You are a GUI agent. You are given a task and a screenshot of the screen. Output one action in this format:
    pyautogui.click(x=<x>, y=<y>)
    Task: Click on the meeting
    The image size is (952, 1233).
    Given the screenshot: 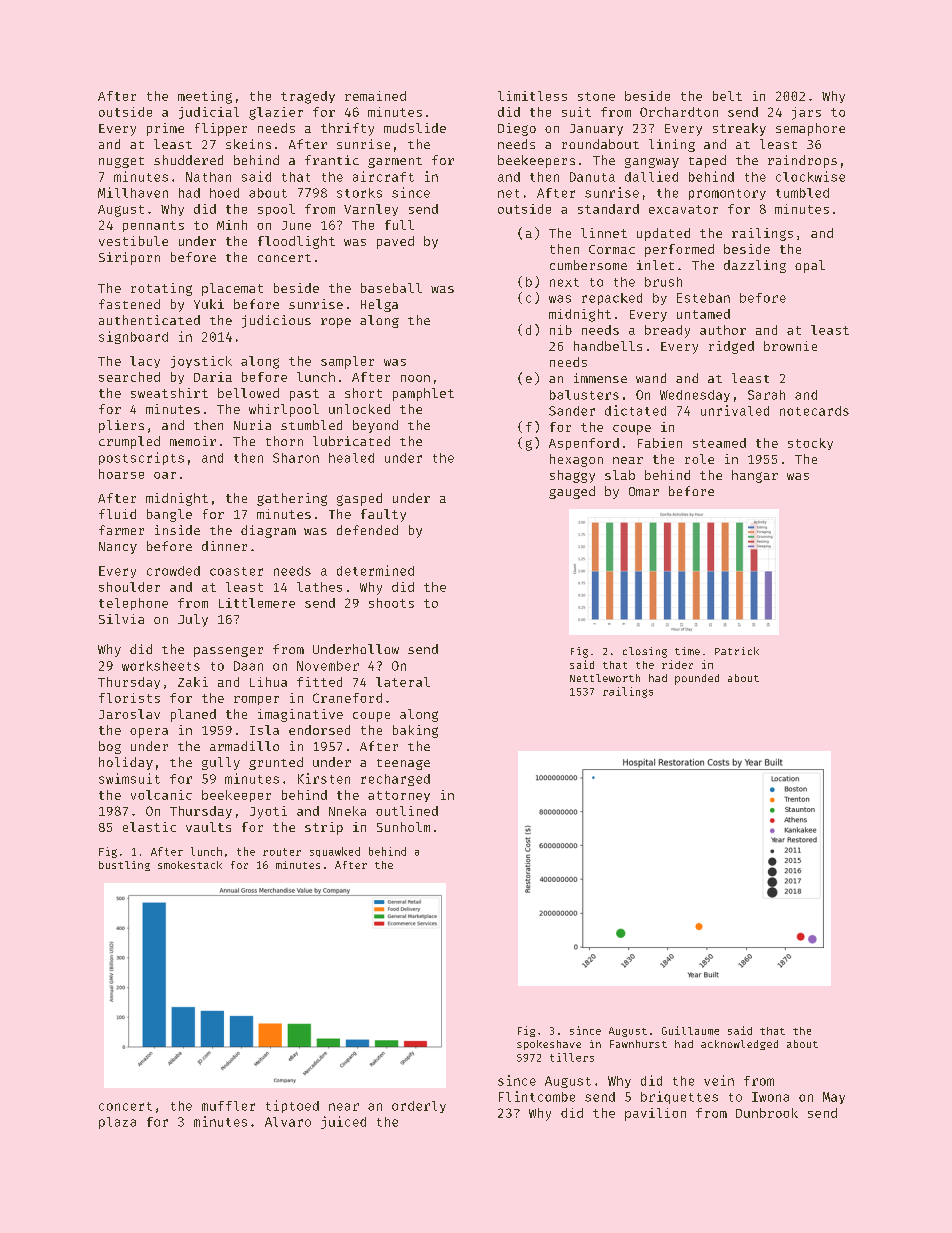 What is the action you would take?
    pyautogui.click(x=205, y=97)
